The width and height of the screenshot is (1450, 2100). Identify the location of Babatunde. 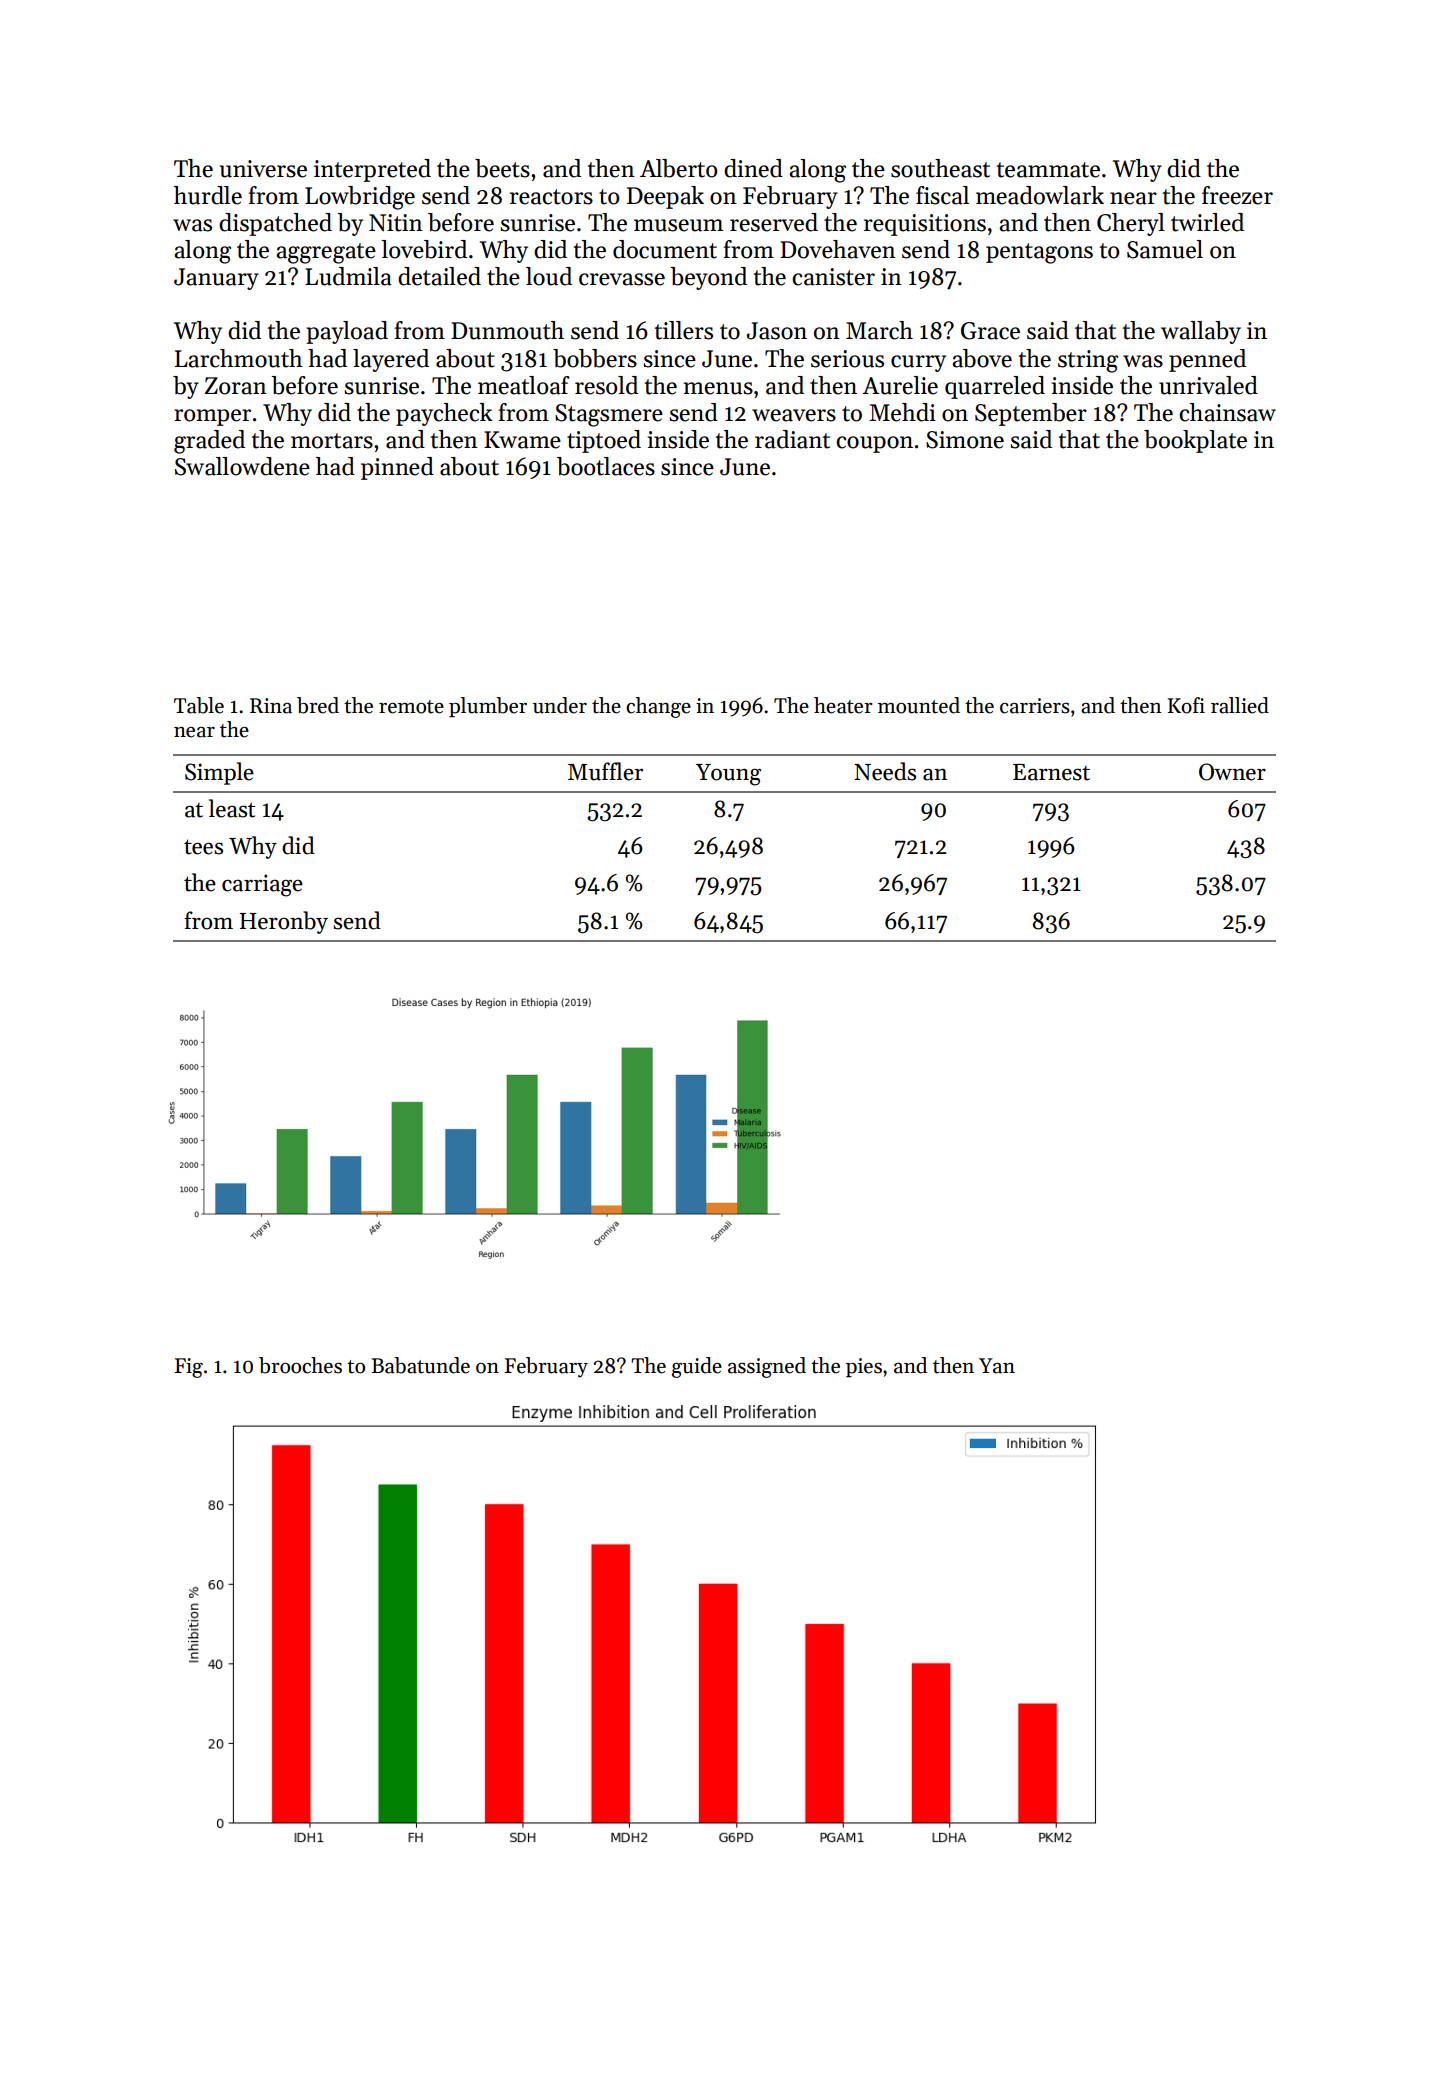
(420, 1365).
